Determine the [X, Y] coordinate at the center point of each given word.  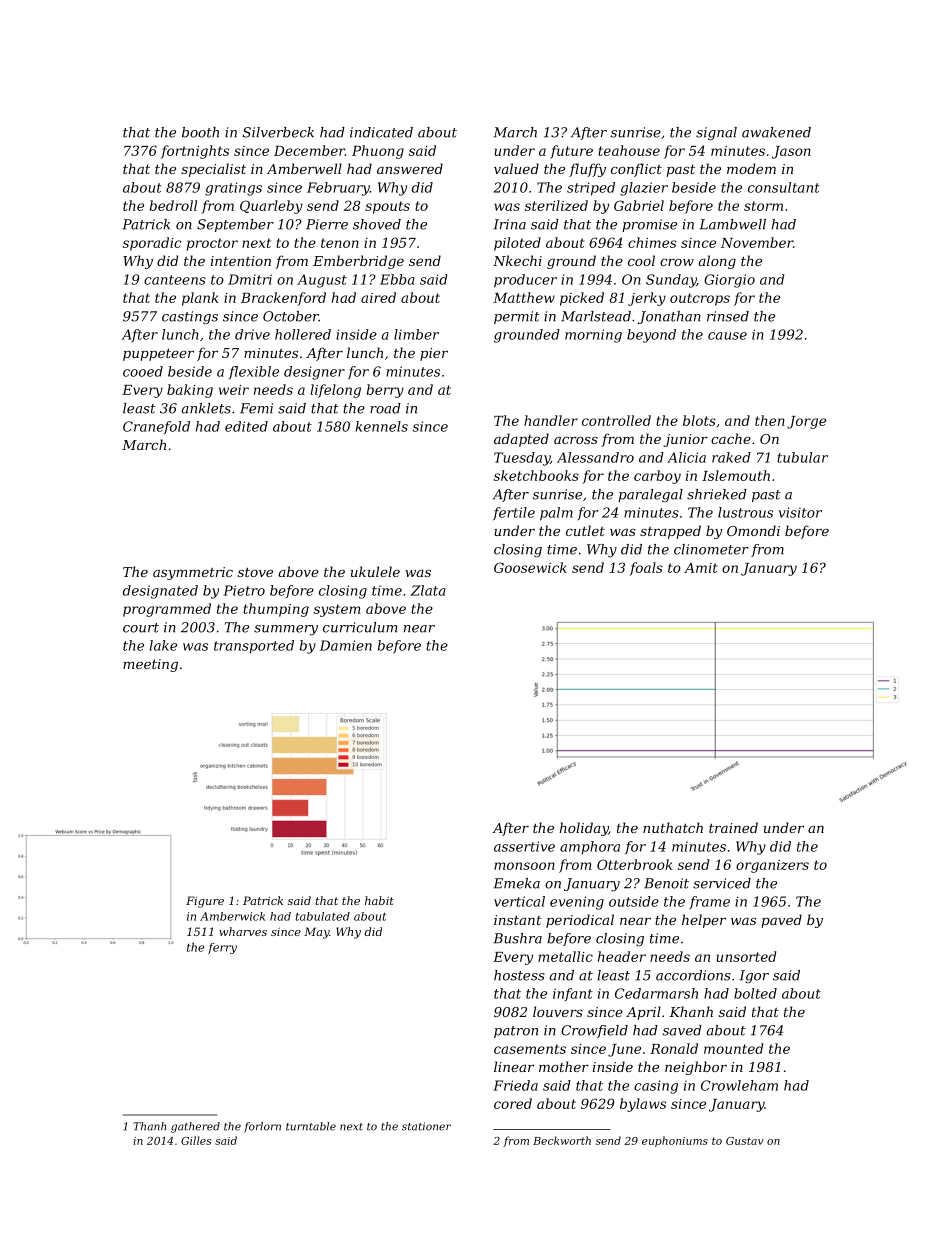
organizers [772, 866]
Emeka [516, 883]
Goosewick [530, 567]
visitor [800, 512]
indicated [381, 132]
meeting [150, 665]
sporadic [152, 244]
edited [246, 426]
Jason [791, 152]
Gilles [196, 1140]
